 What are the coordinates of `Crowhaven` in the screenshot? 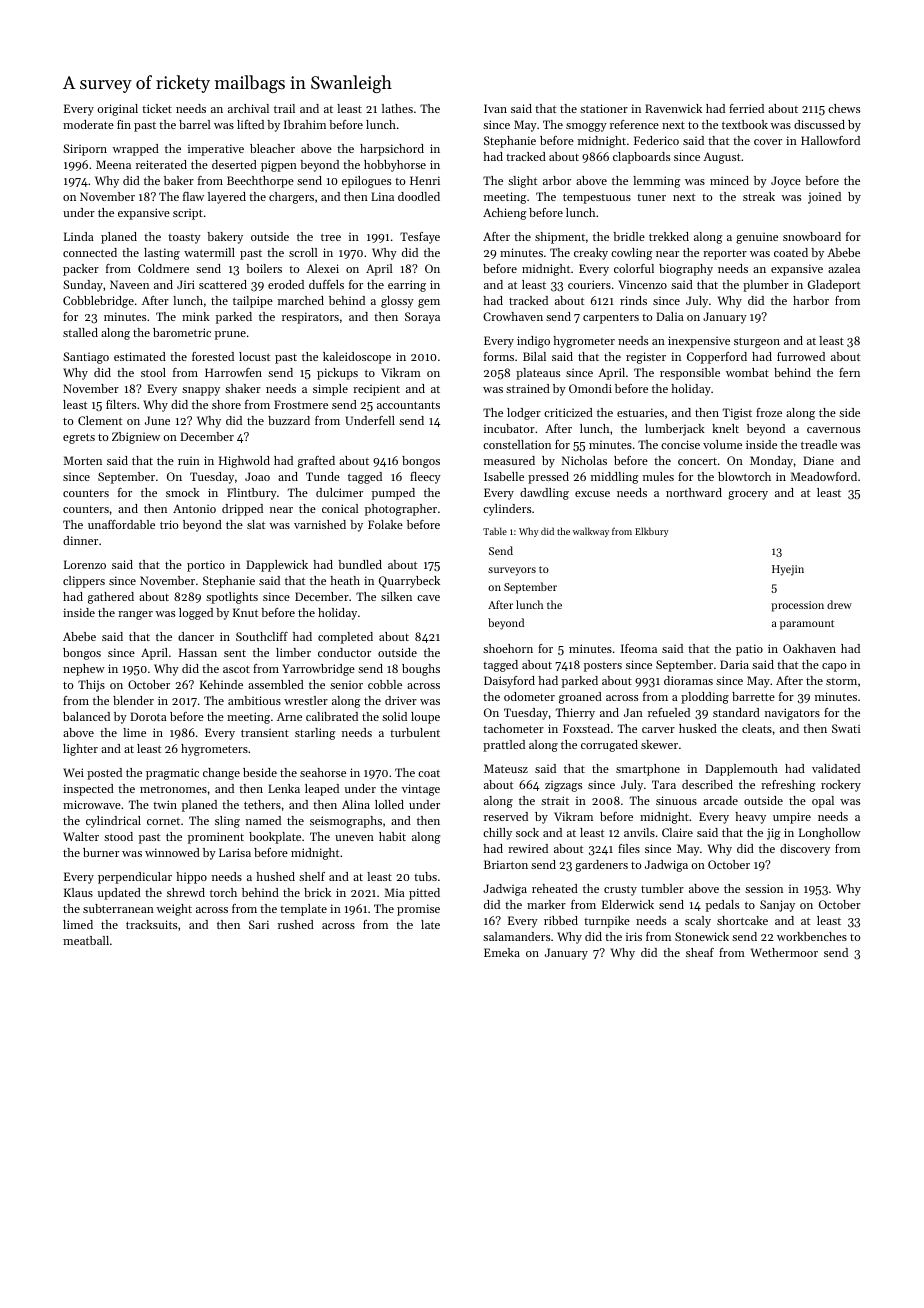 It's located at (513, 316).
